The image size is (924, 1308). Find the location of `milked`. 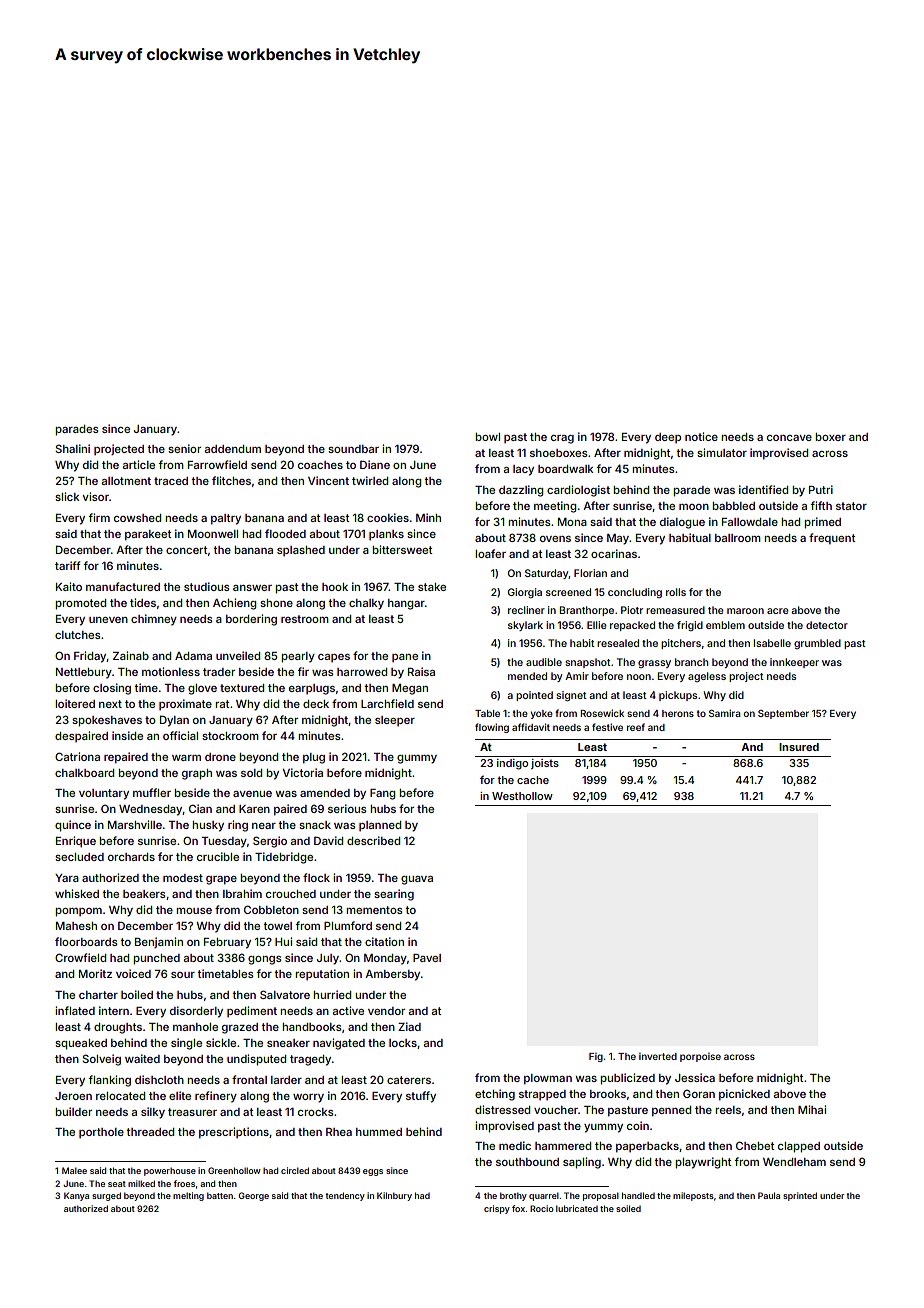

milked is located at coordinates (141, 1183).
